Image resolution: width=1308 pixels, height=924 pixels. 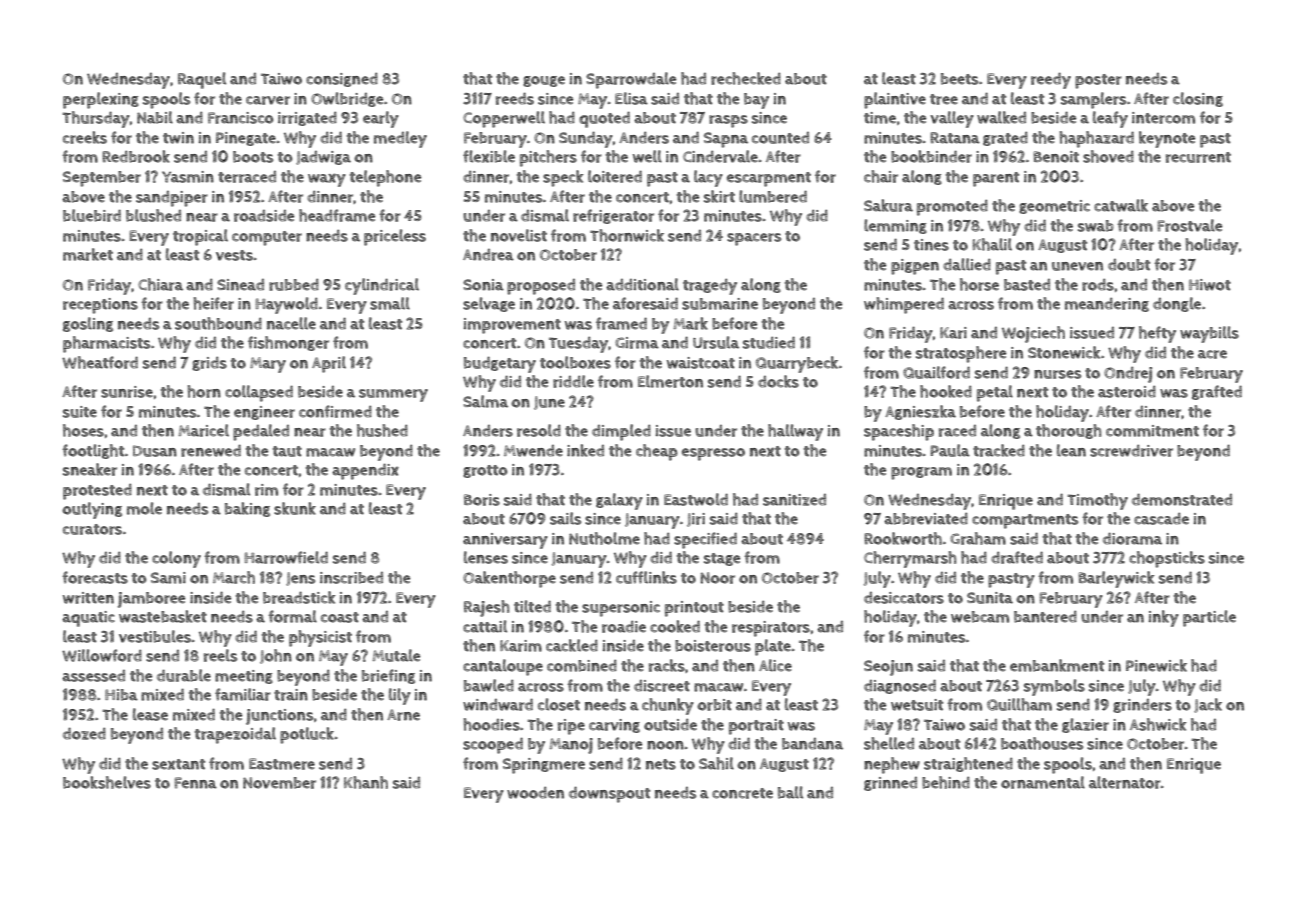 What do you see at coordinates (714, 705) in the document?
I see `orbit` at bounding box center [714, 705].
